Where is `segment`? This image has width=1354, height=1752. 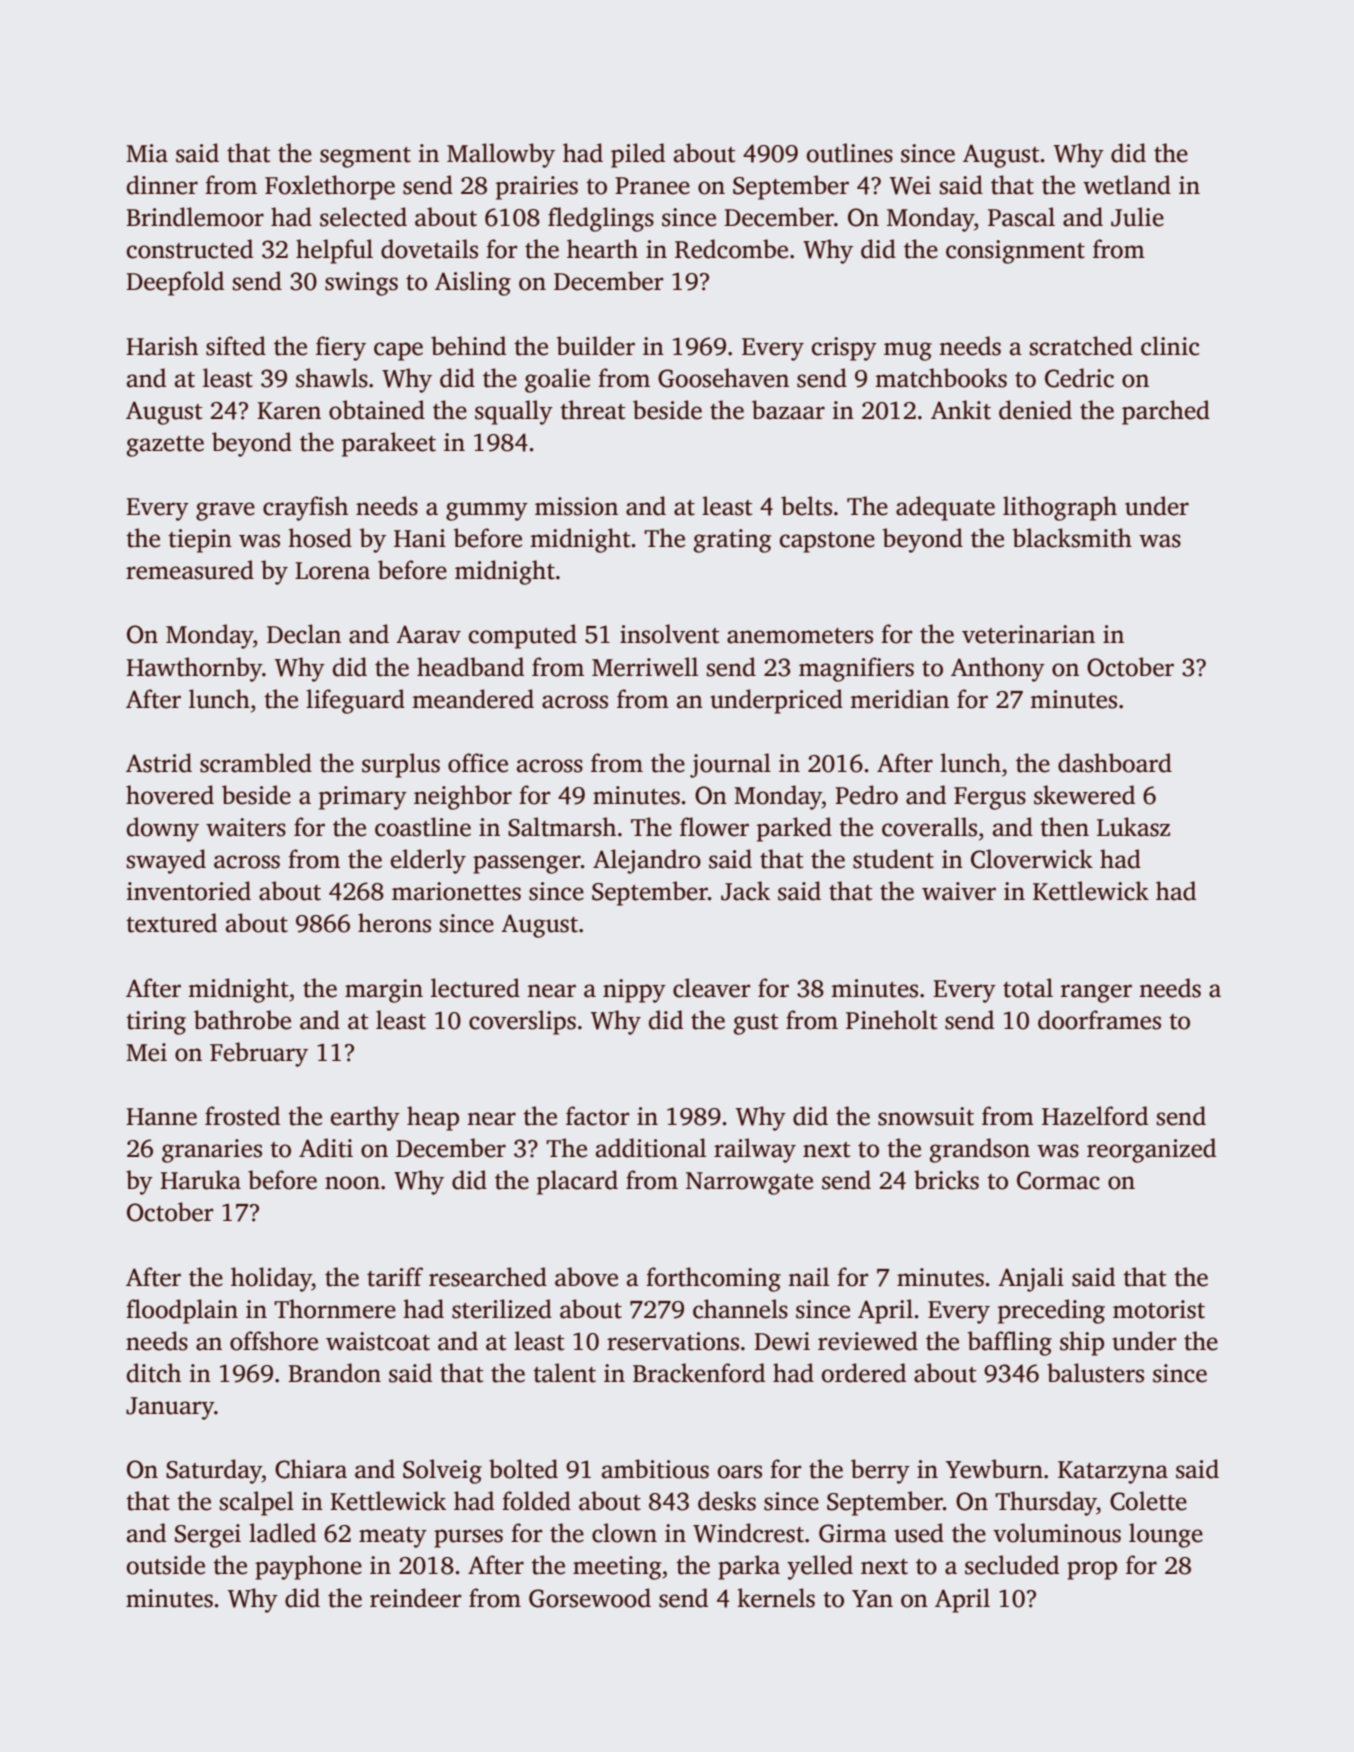
segment is located at coordinates (365, 157).
